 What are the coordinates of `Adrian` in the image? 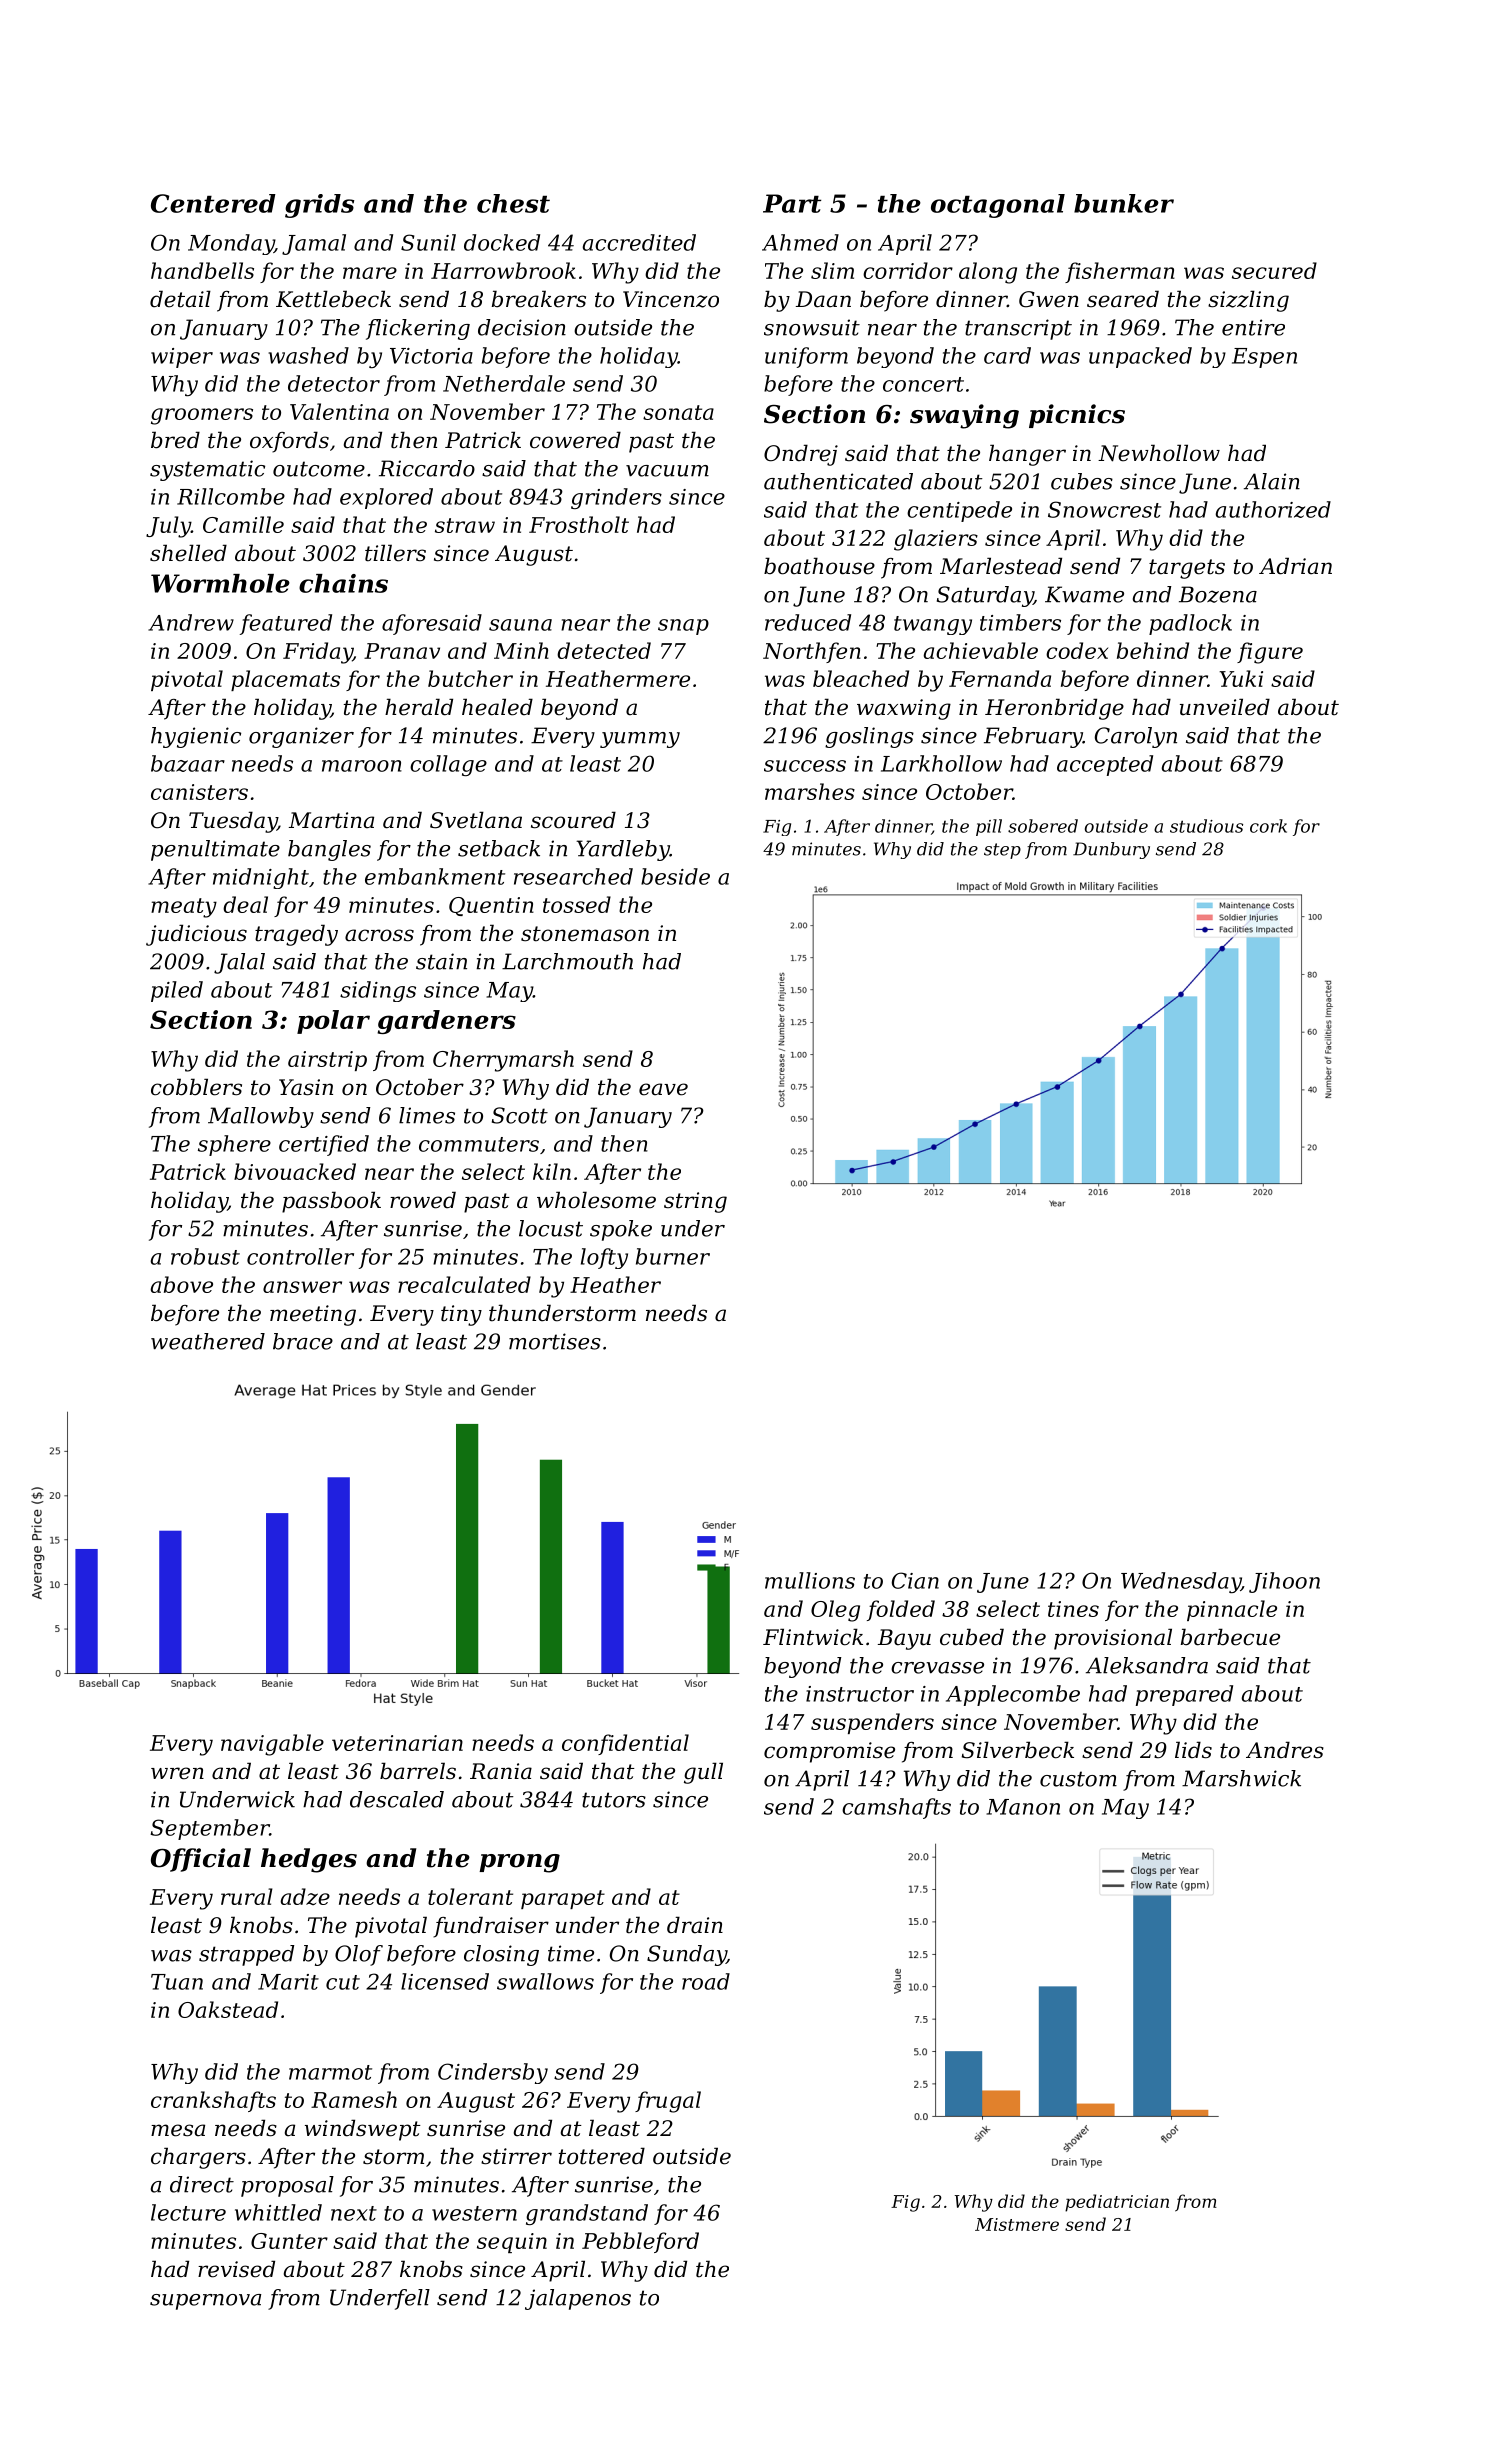 It's located at (1295, 566).
